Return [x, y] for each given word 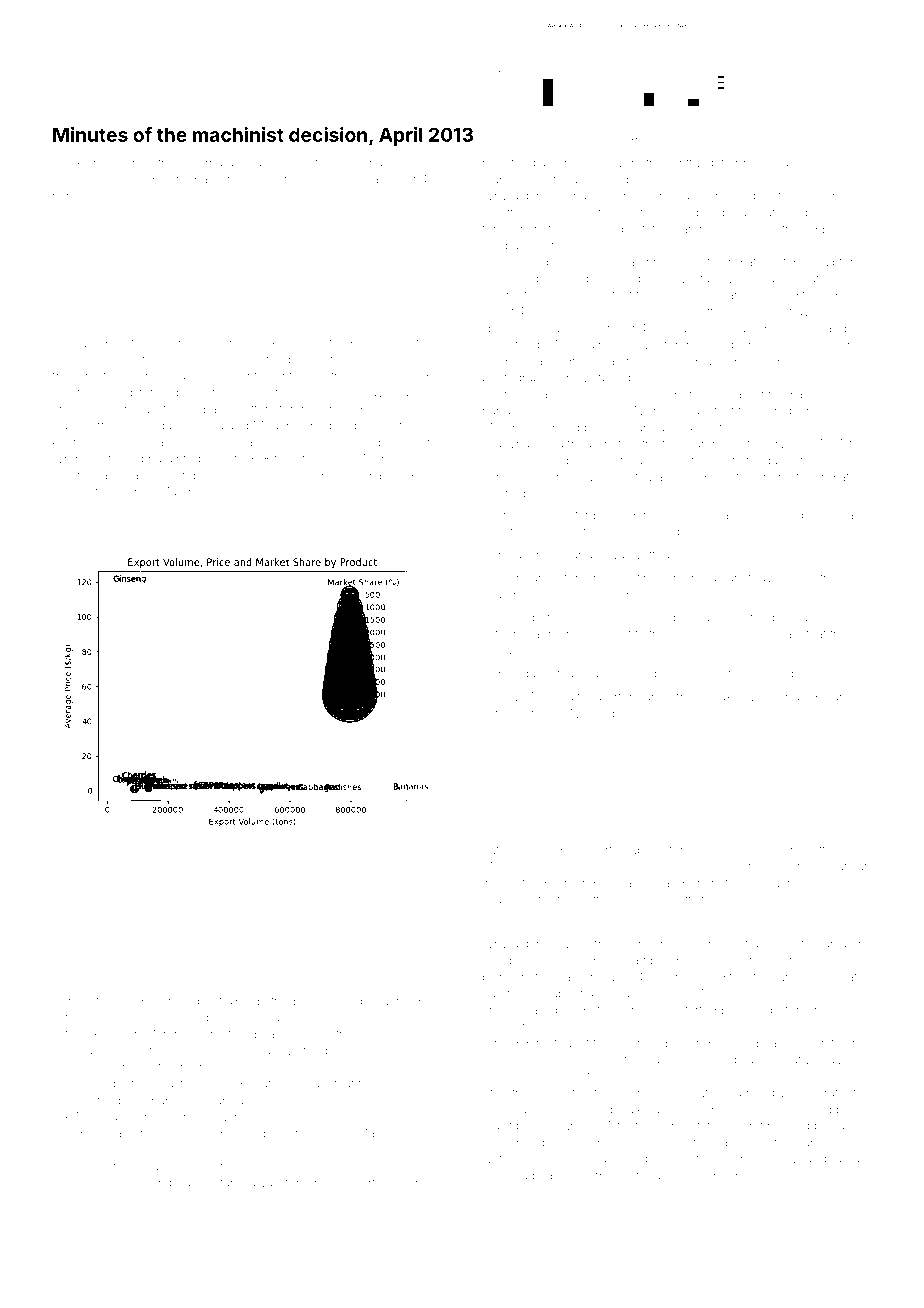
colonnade [367, 163]
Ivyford [99, 1002]
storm [549, 1094]
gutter [722, 164]
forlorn [198, 162]
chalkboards [760, 1043]
